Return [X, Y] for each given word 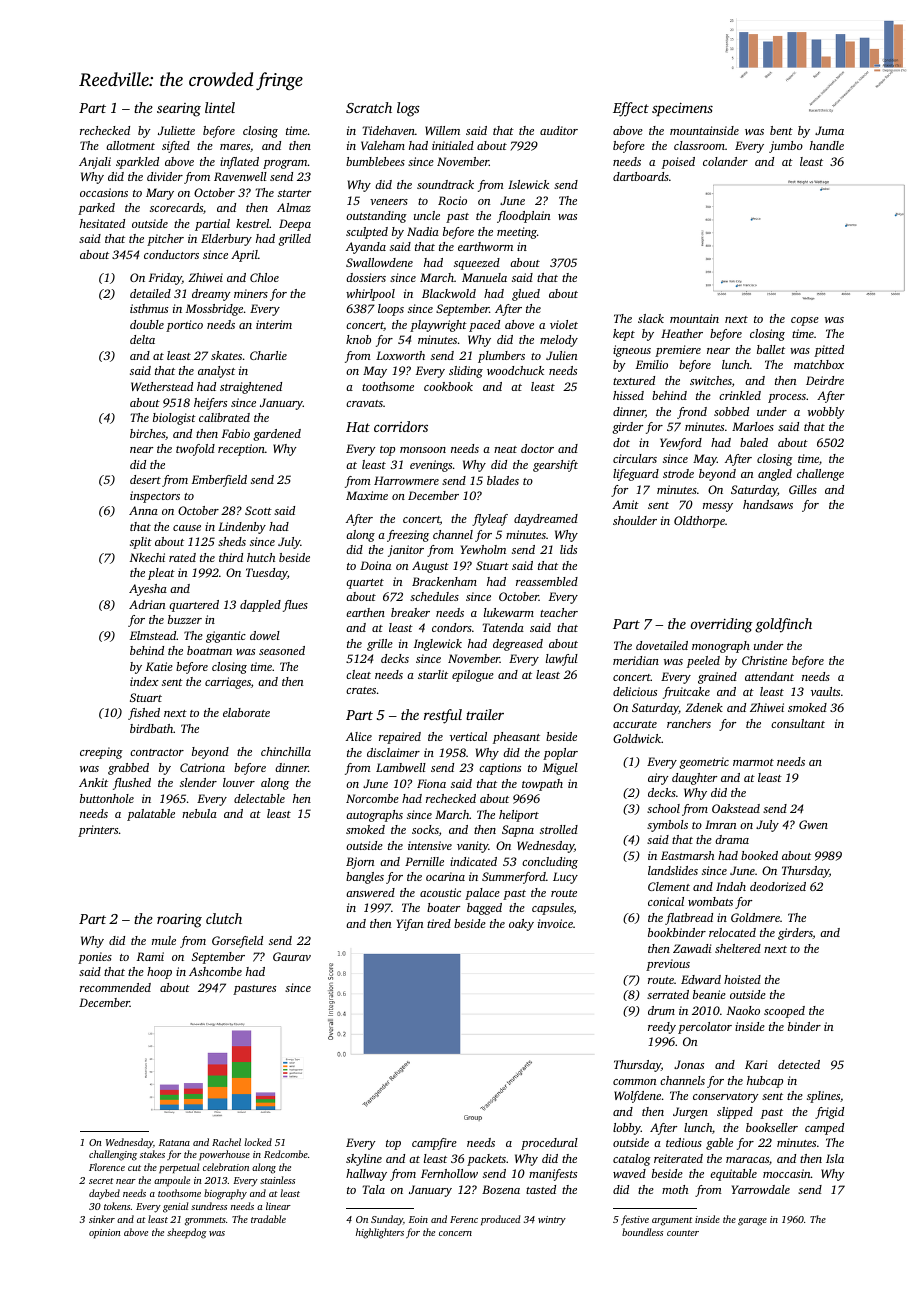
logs [408, 109]
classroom [699, 145]
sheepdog [186, 1233]
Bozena [501, 1189]
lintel [220, 107]
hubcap [765, 1082]
